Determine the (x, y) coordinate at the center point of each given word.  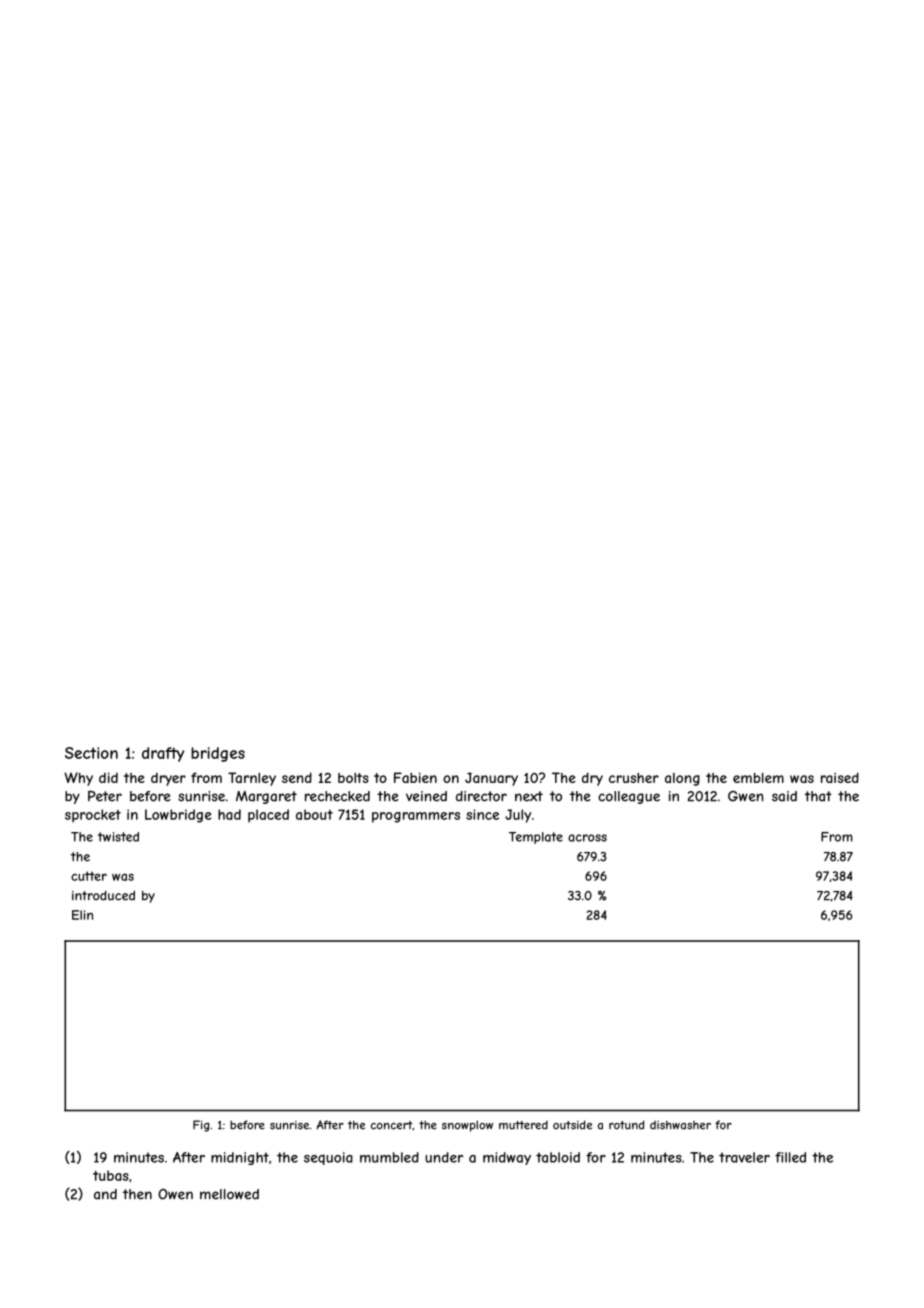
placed (268, 816)
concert (391, 1125)
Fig (201, 1126)
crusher (634, 778)
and (105, 1194)
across (587, 838)
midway (507, 1158)
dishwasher (680, 1125)
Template (536, 838)
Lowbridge (178, 816)
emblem (758, 778)
